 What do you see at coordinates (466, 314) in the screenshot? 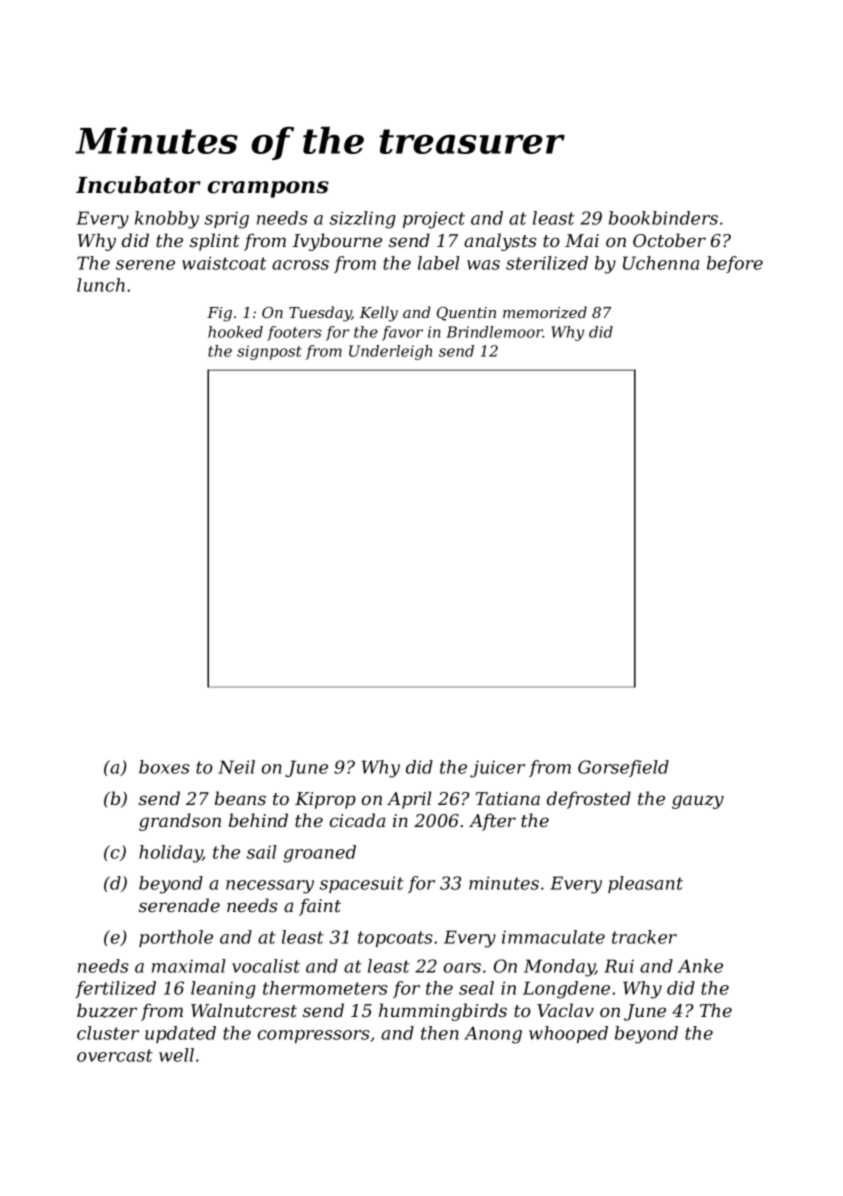
I see `Quentin` at bounding box center [466, 314].
